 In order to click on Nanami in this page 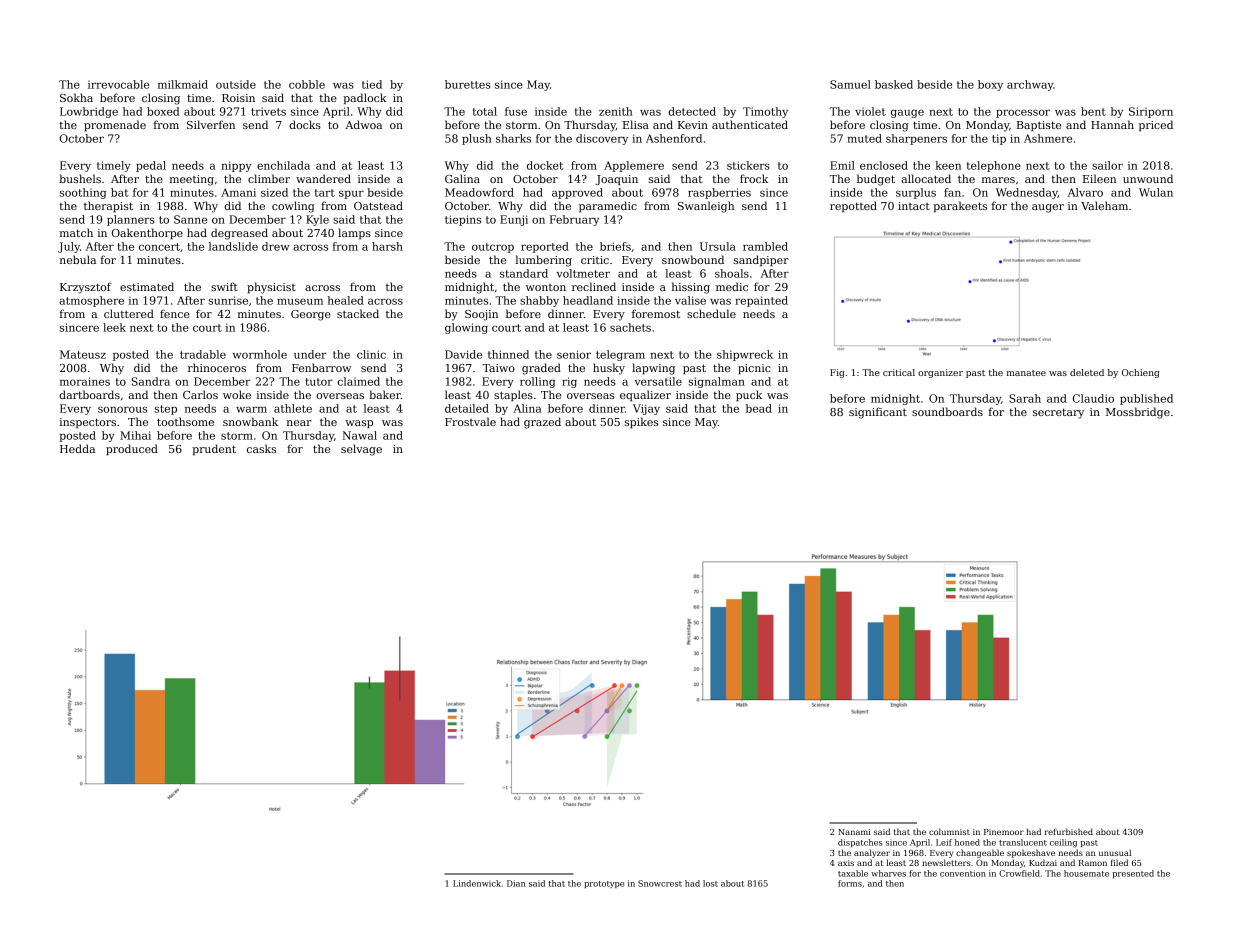, I will do `click(854, 832)`.
